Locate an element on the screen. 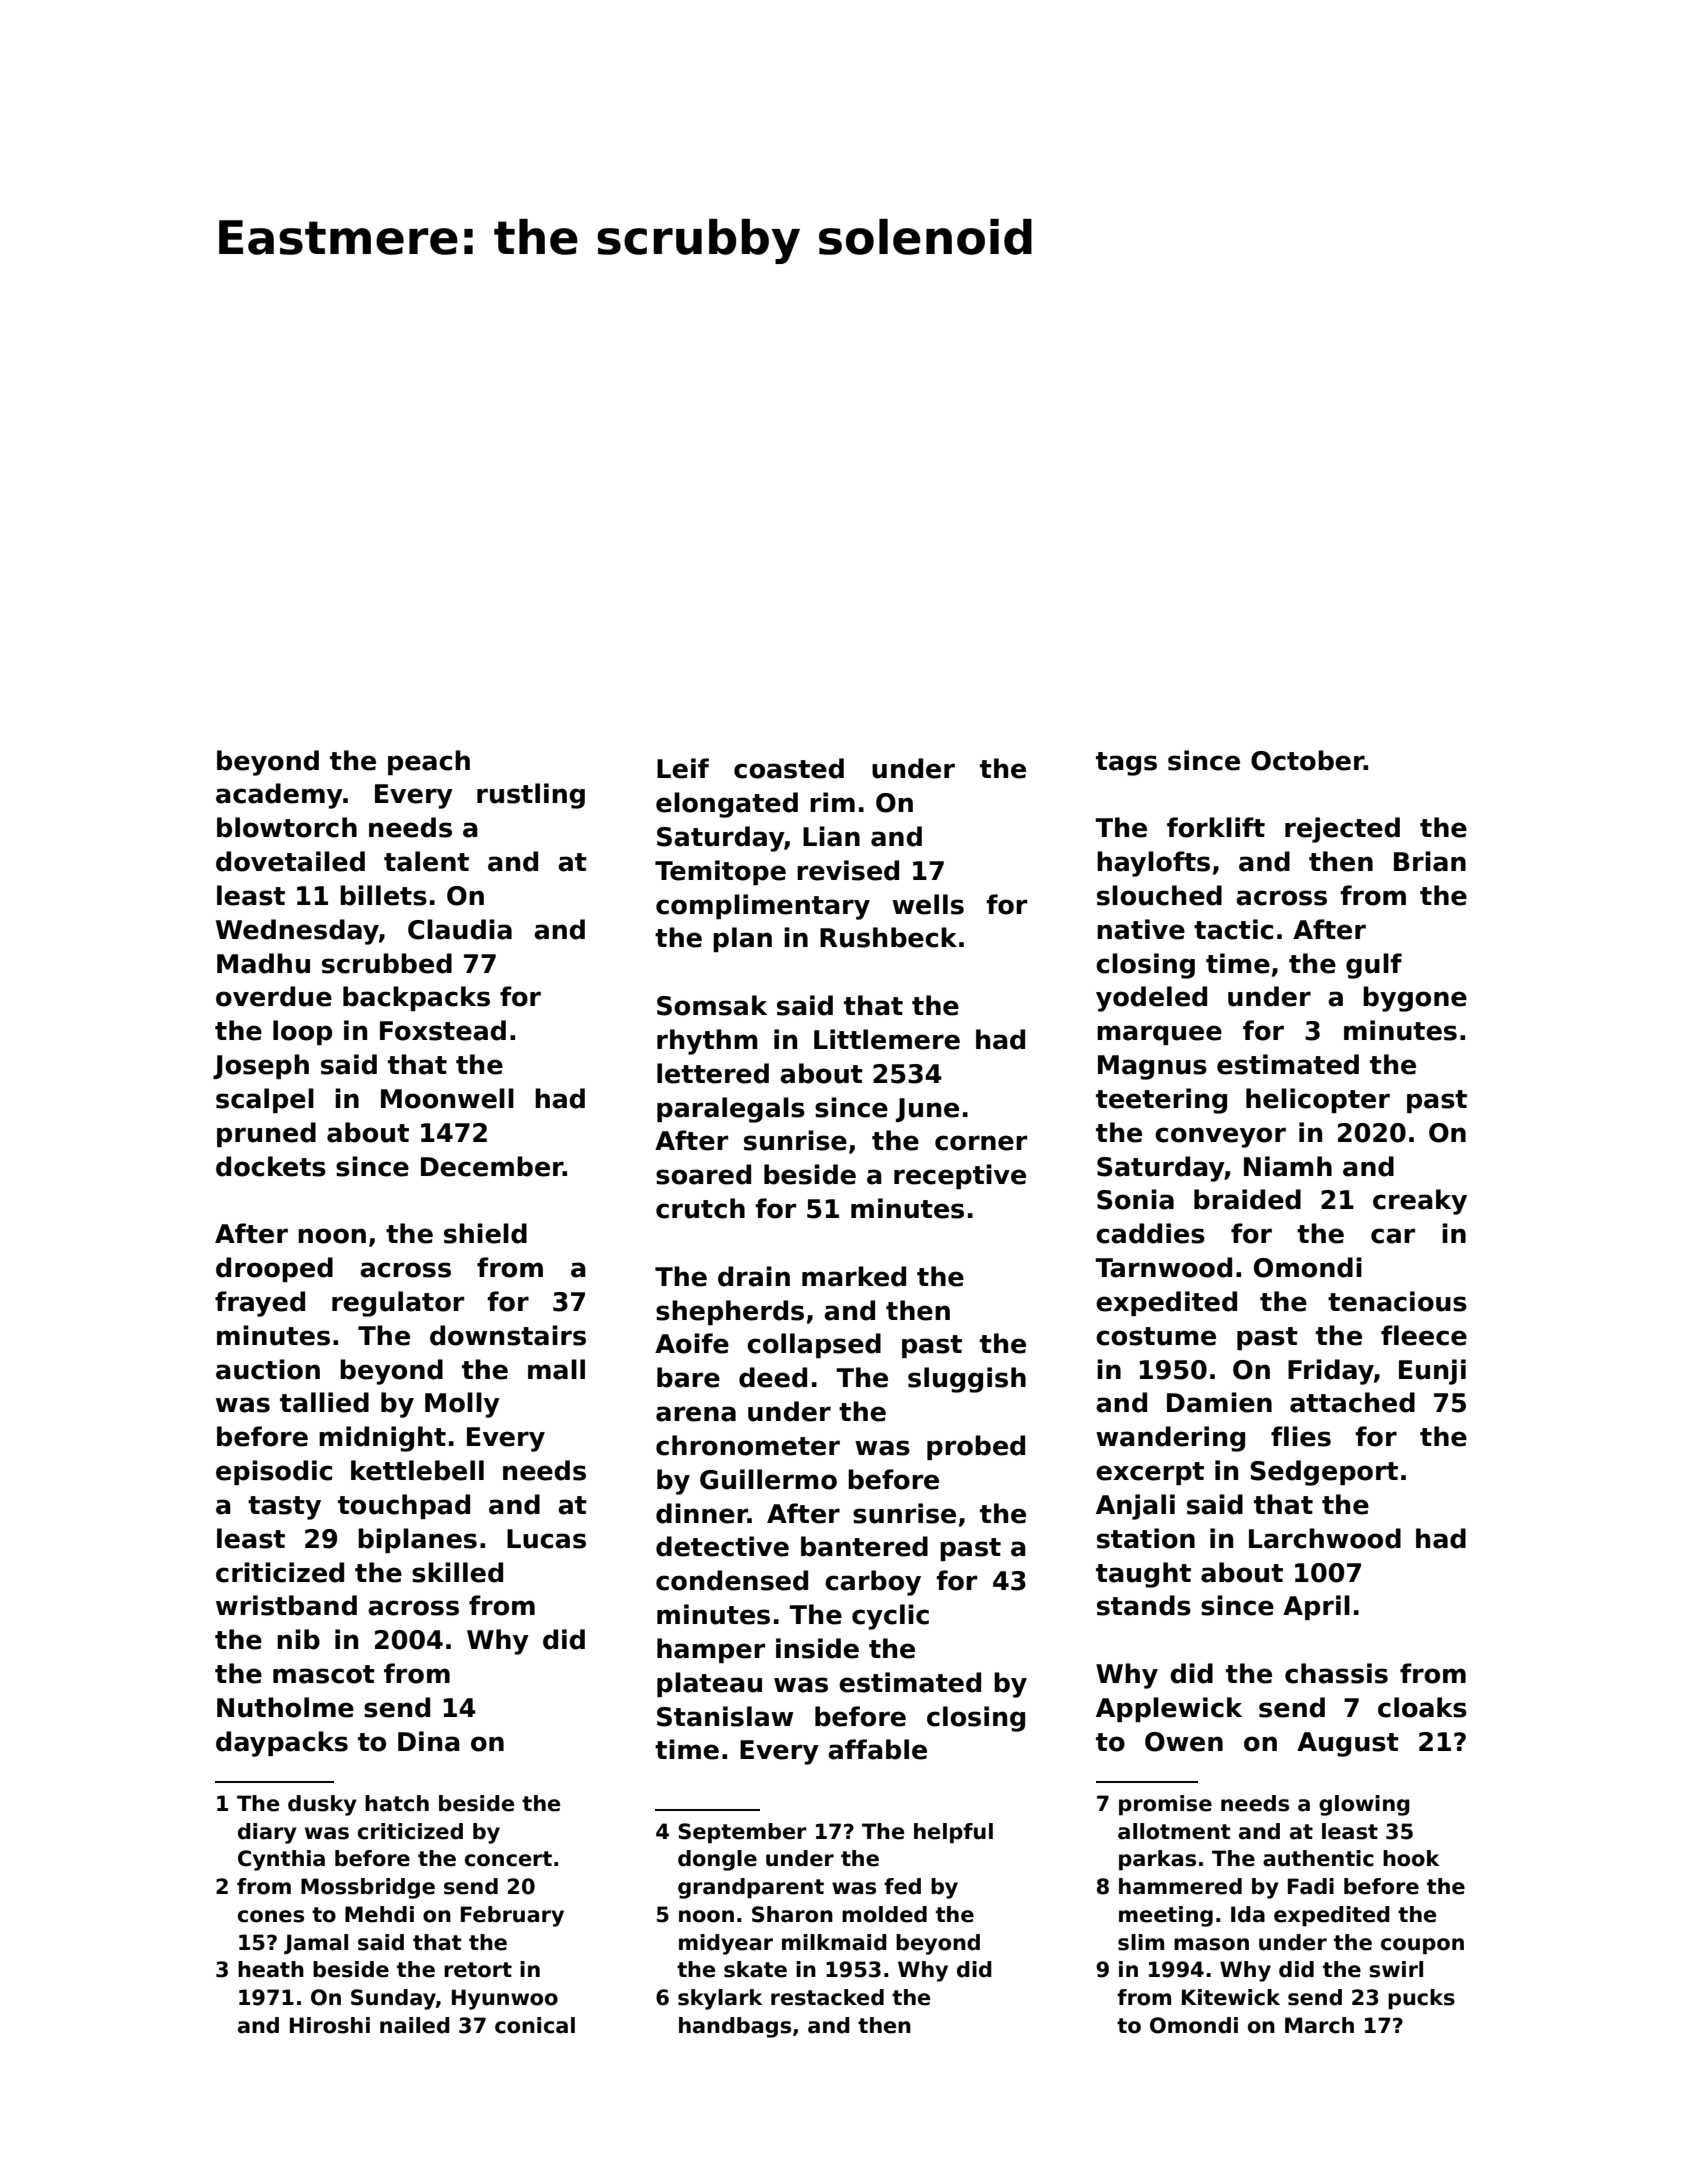 This screenshot has height=2178, width=1683. helicopter is located at coordinates (1318, 1100).
